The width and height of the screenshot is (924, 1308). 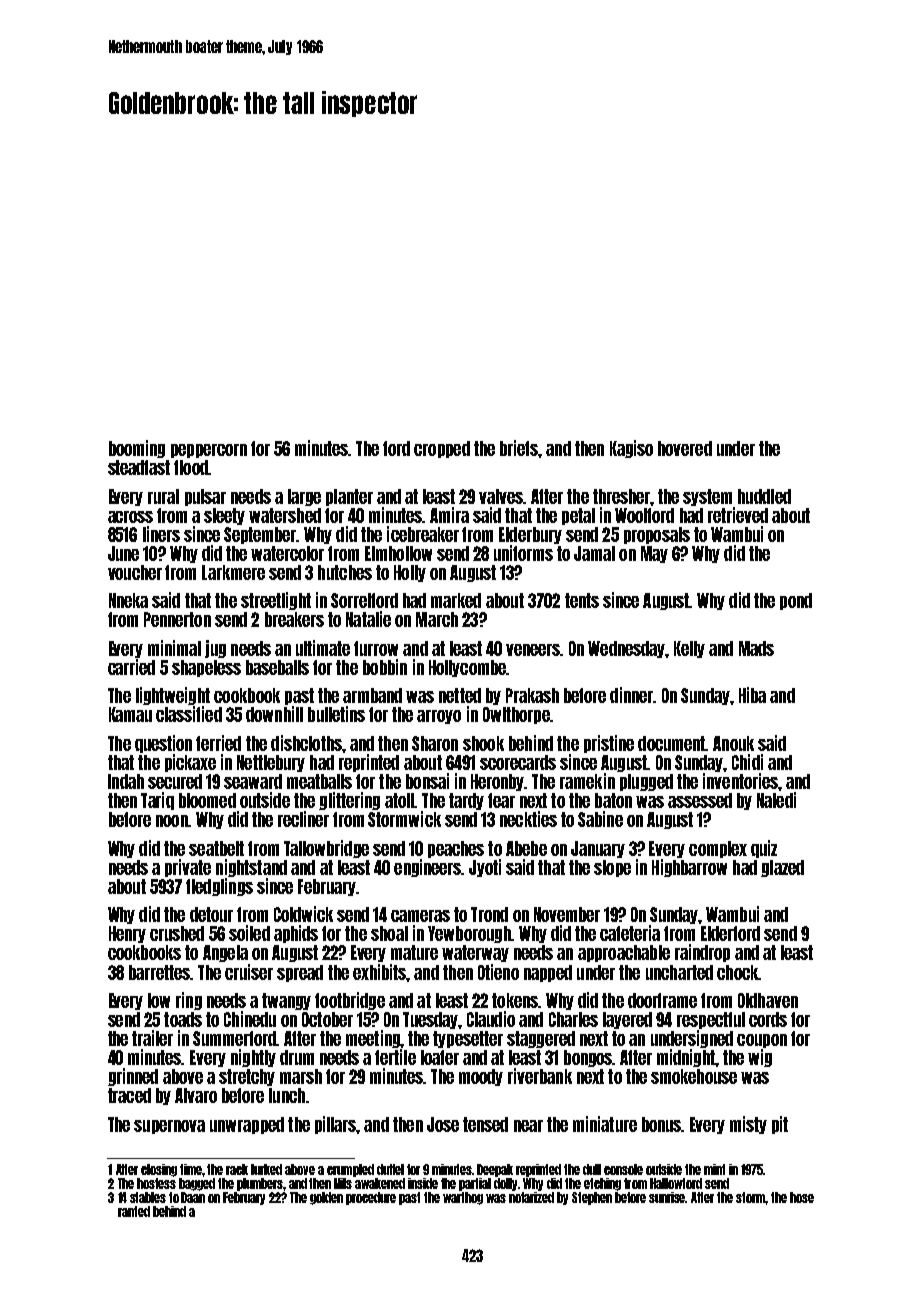 What do you see at coordinates (159, 972) in the screenshot?
I see `barrettes` at bounding box center [159, 972].
